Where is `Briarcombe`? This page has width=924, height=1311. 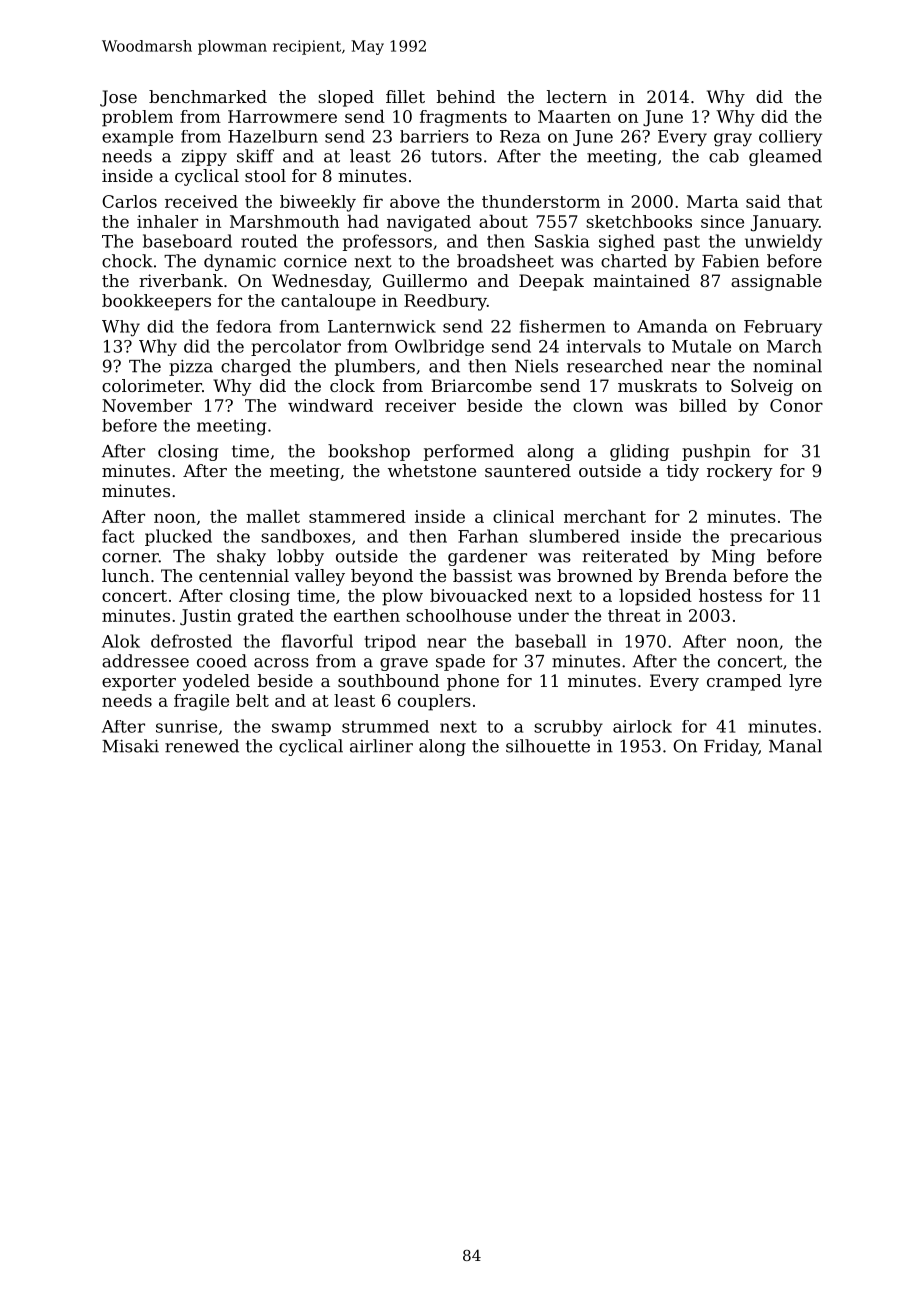
Briarcombe is located at coordinates (481, 385).
